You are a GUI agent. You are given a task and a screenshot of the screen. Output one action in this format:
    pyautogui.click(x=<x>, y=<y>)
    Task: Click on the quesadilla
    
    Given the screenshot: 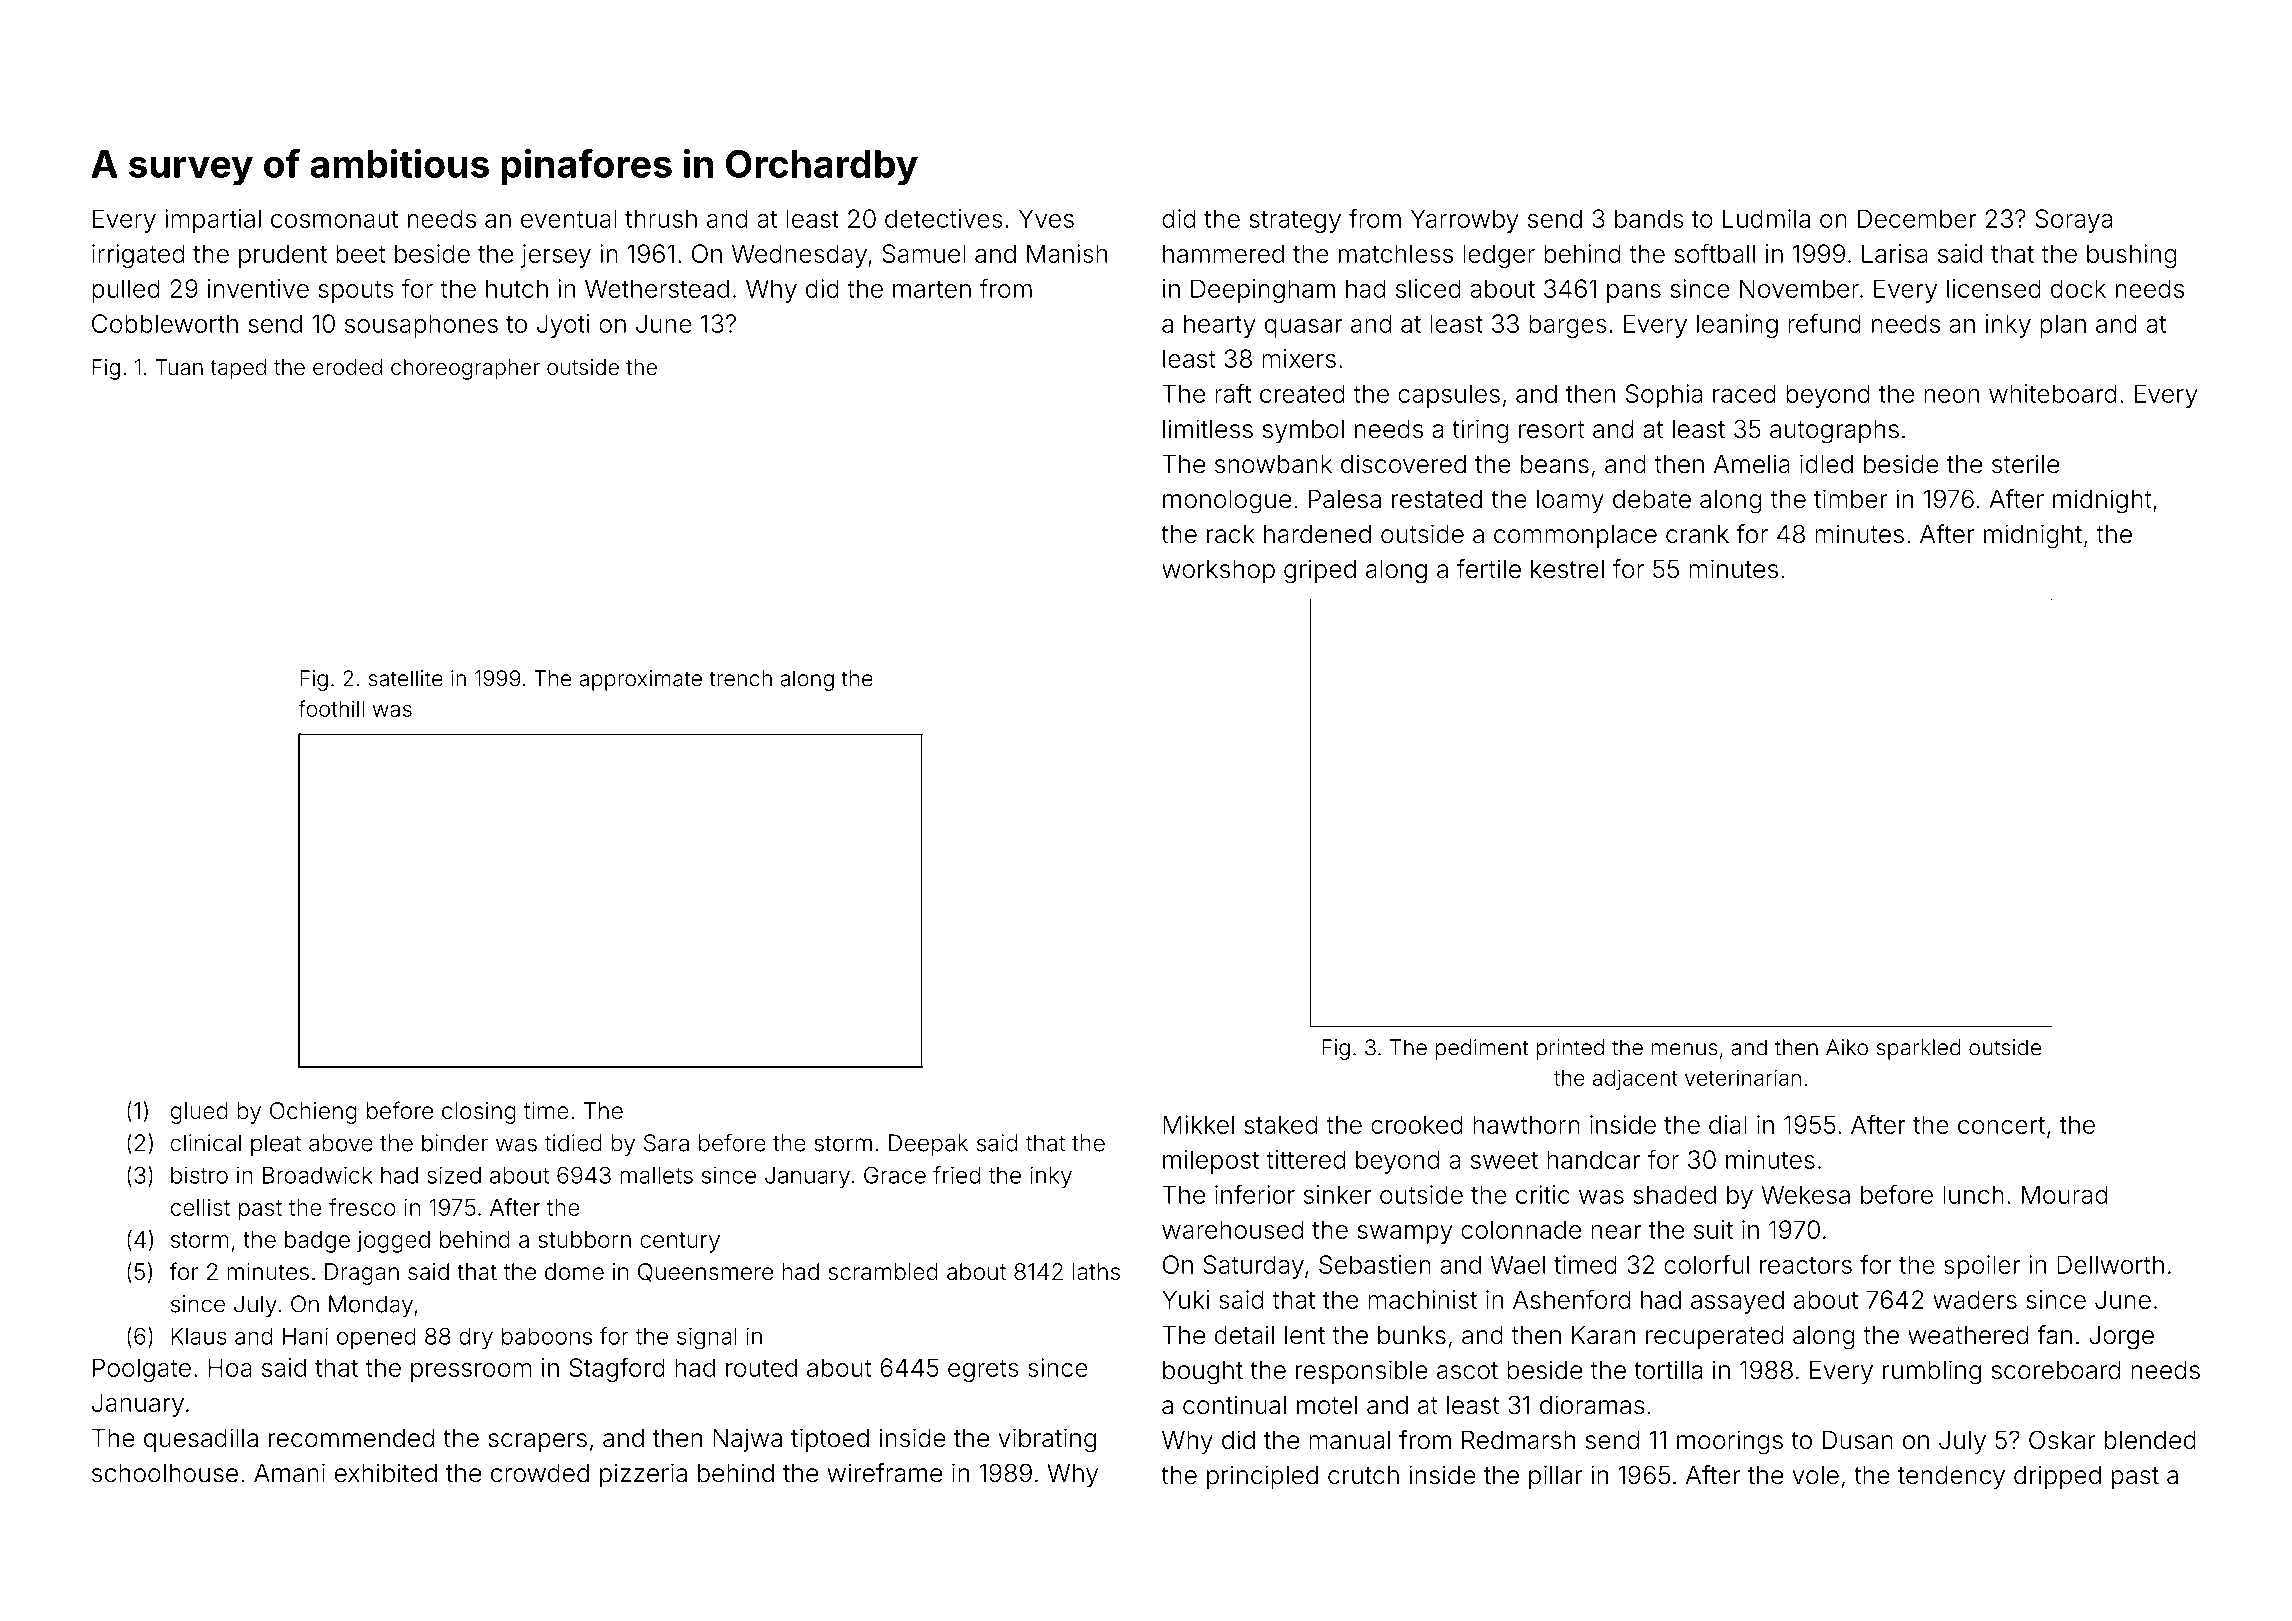 What is the action you would take?
    pyautogui.click(x=201, y=1440)
